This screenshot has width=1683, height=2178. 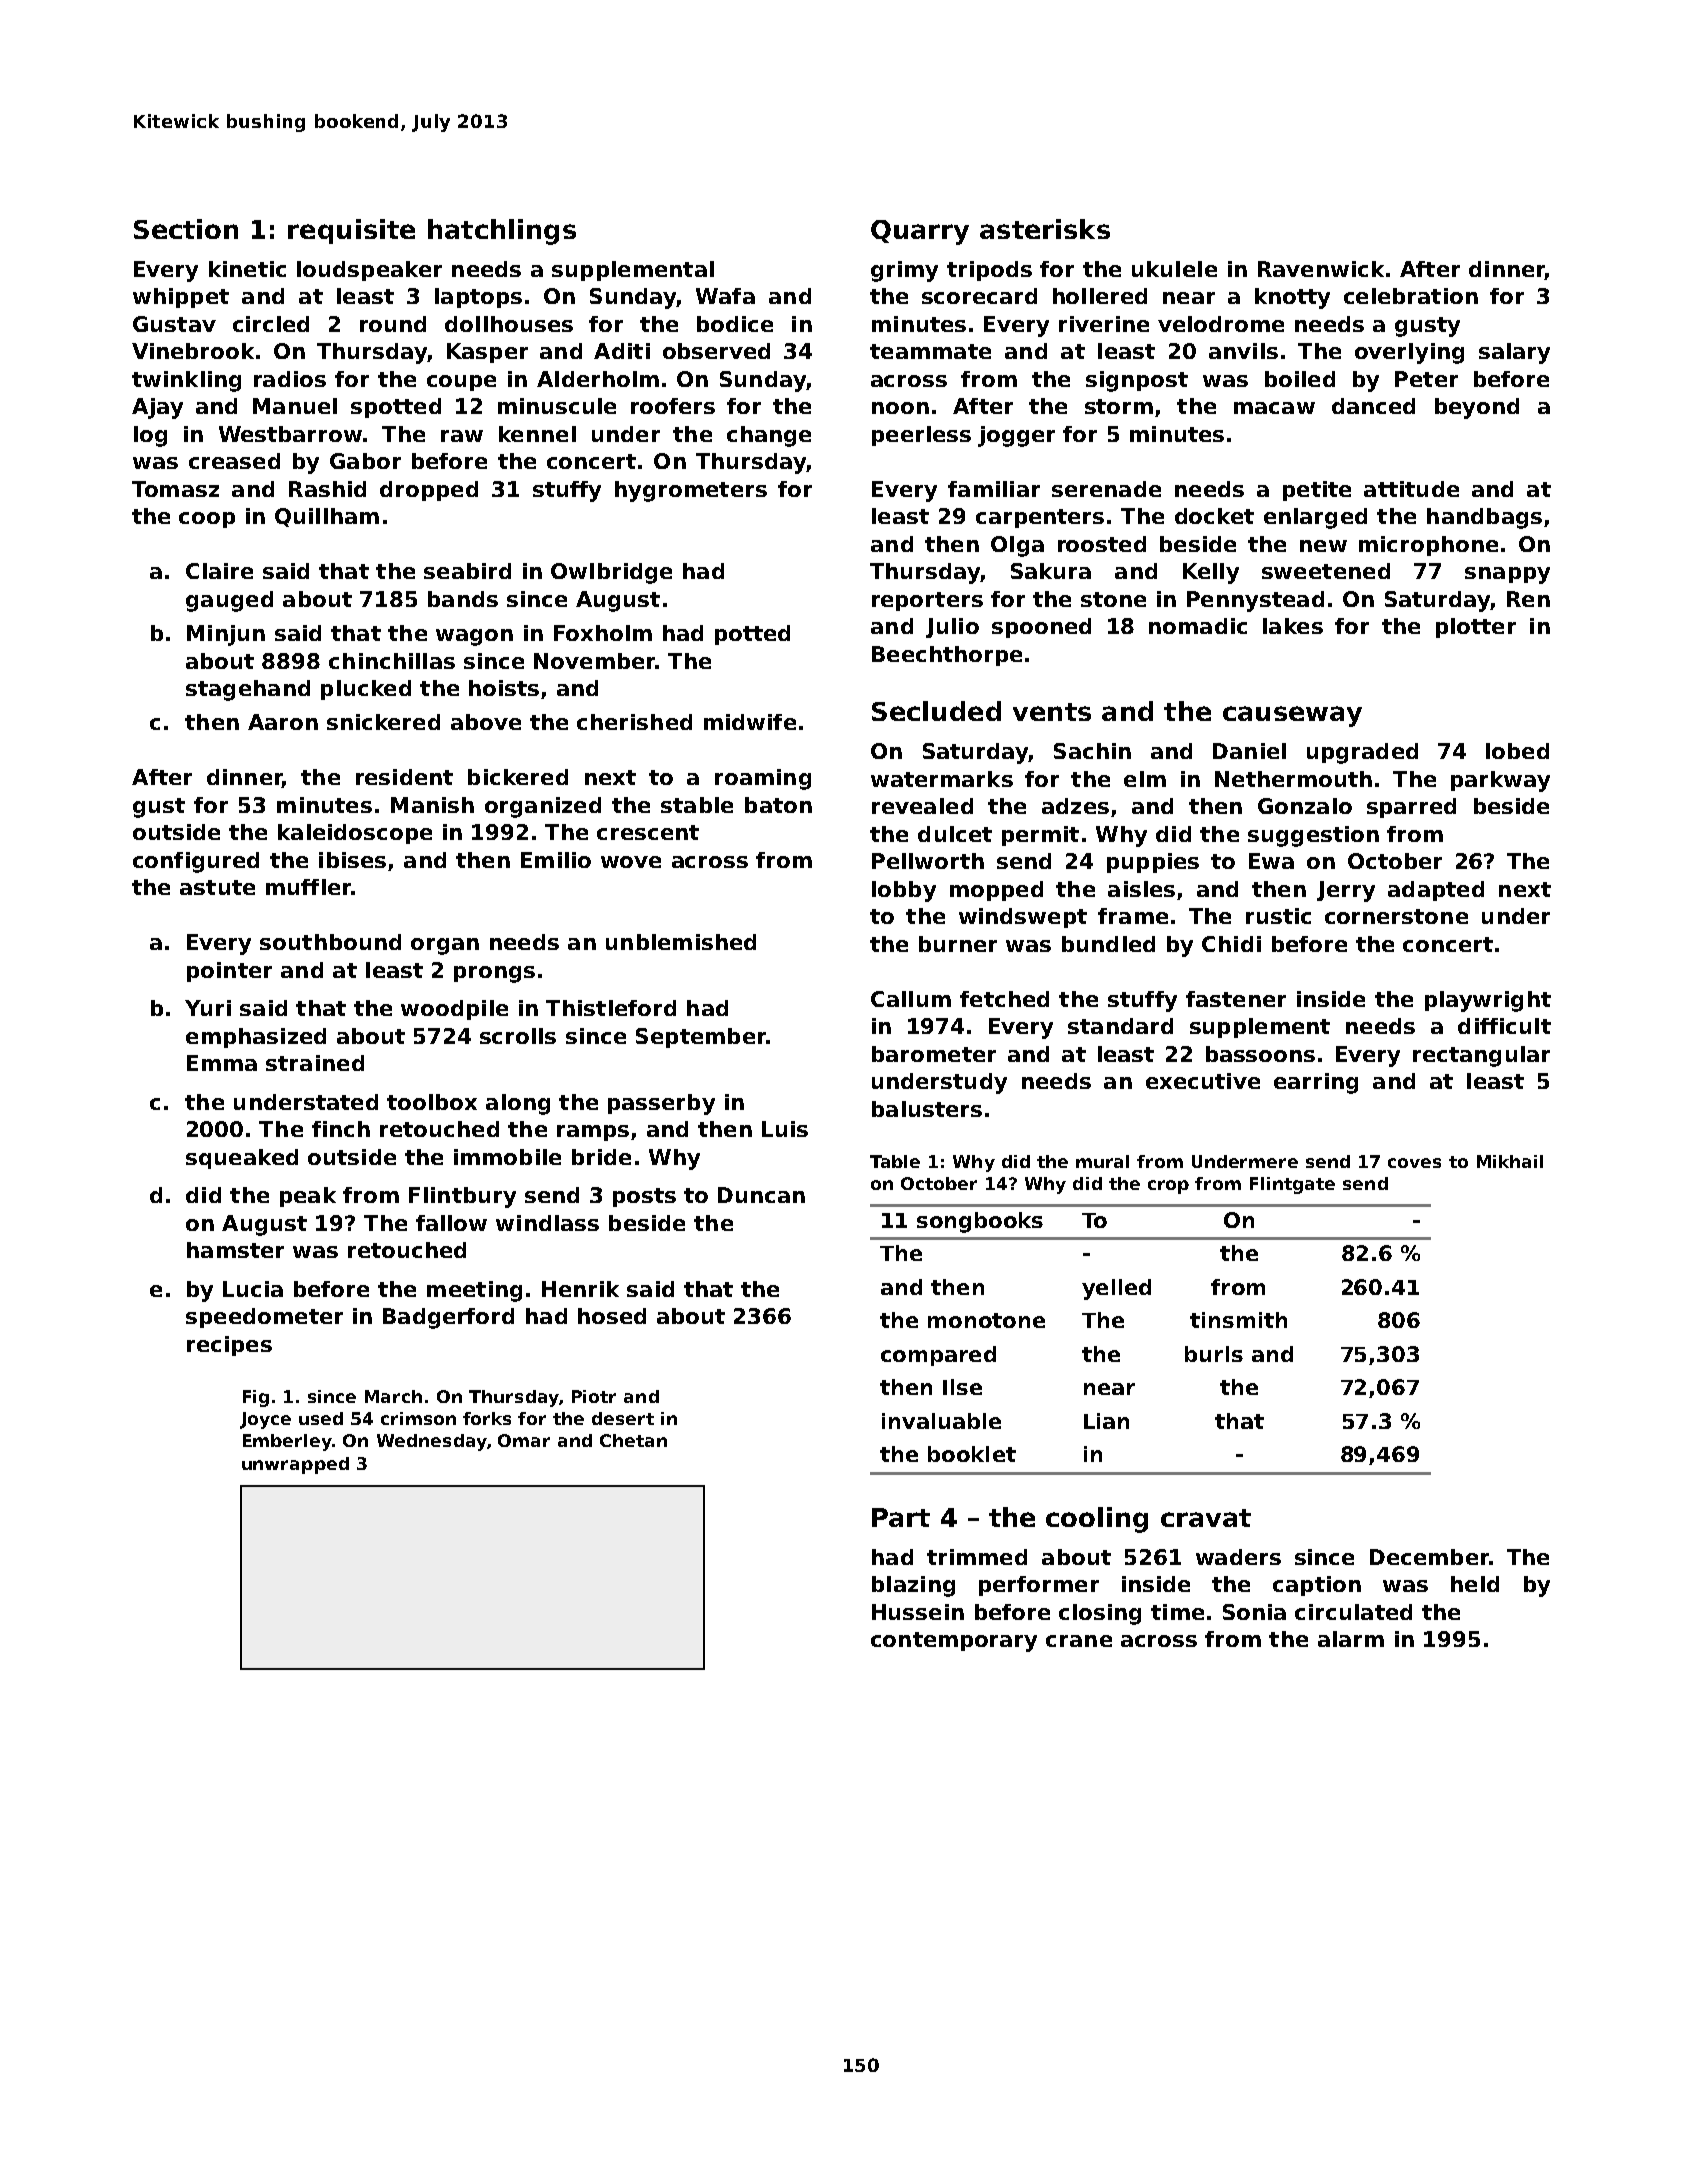 What do you see at coordinates (1484, 518) in the screenshot?
I see `handbags` at bounding box center [1484, 518].
